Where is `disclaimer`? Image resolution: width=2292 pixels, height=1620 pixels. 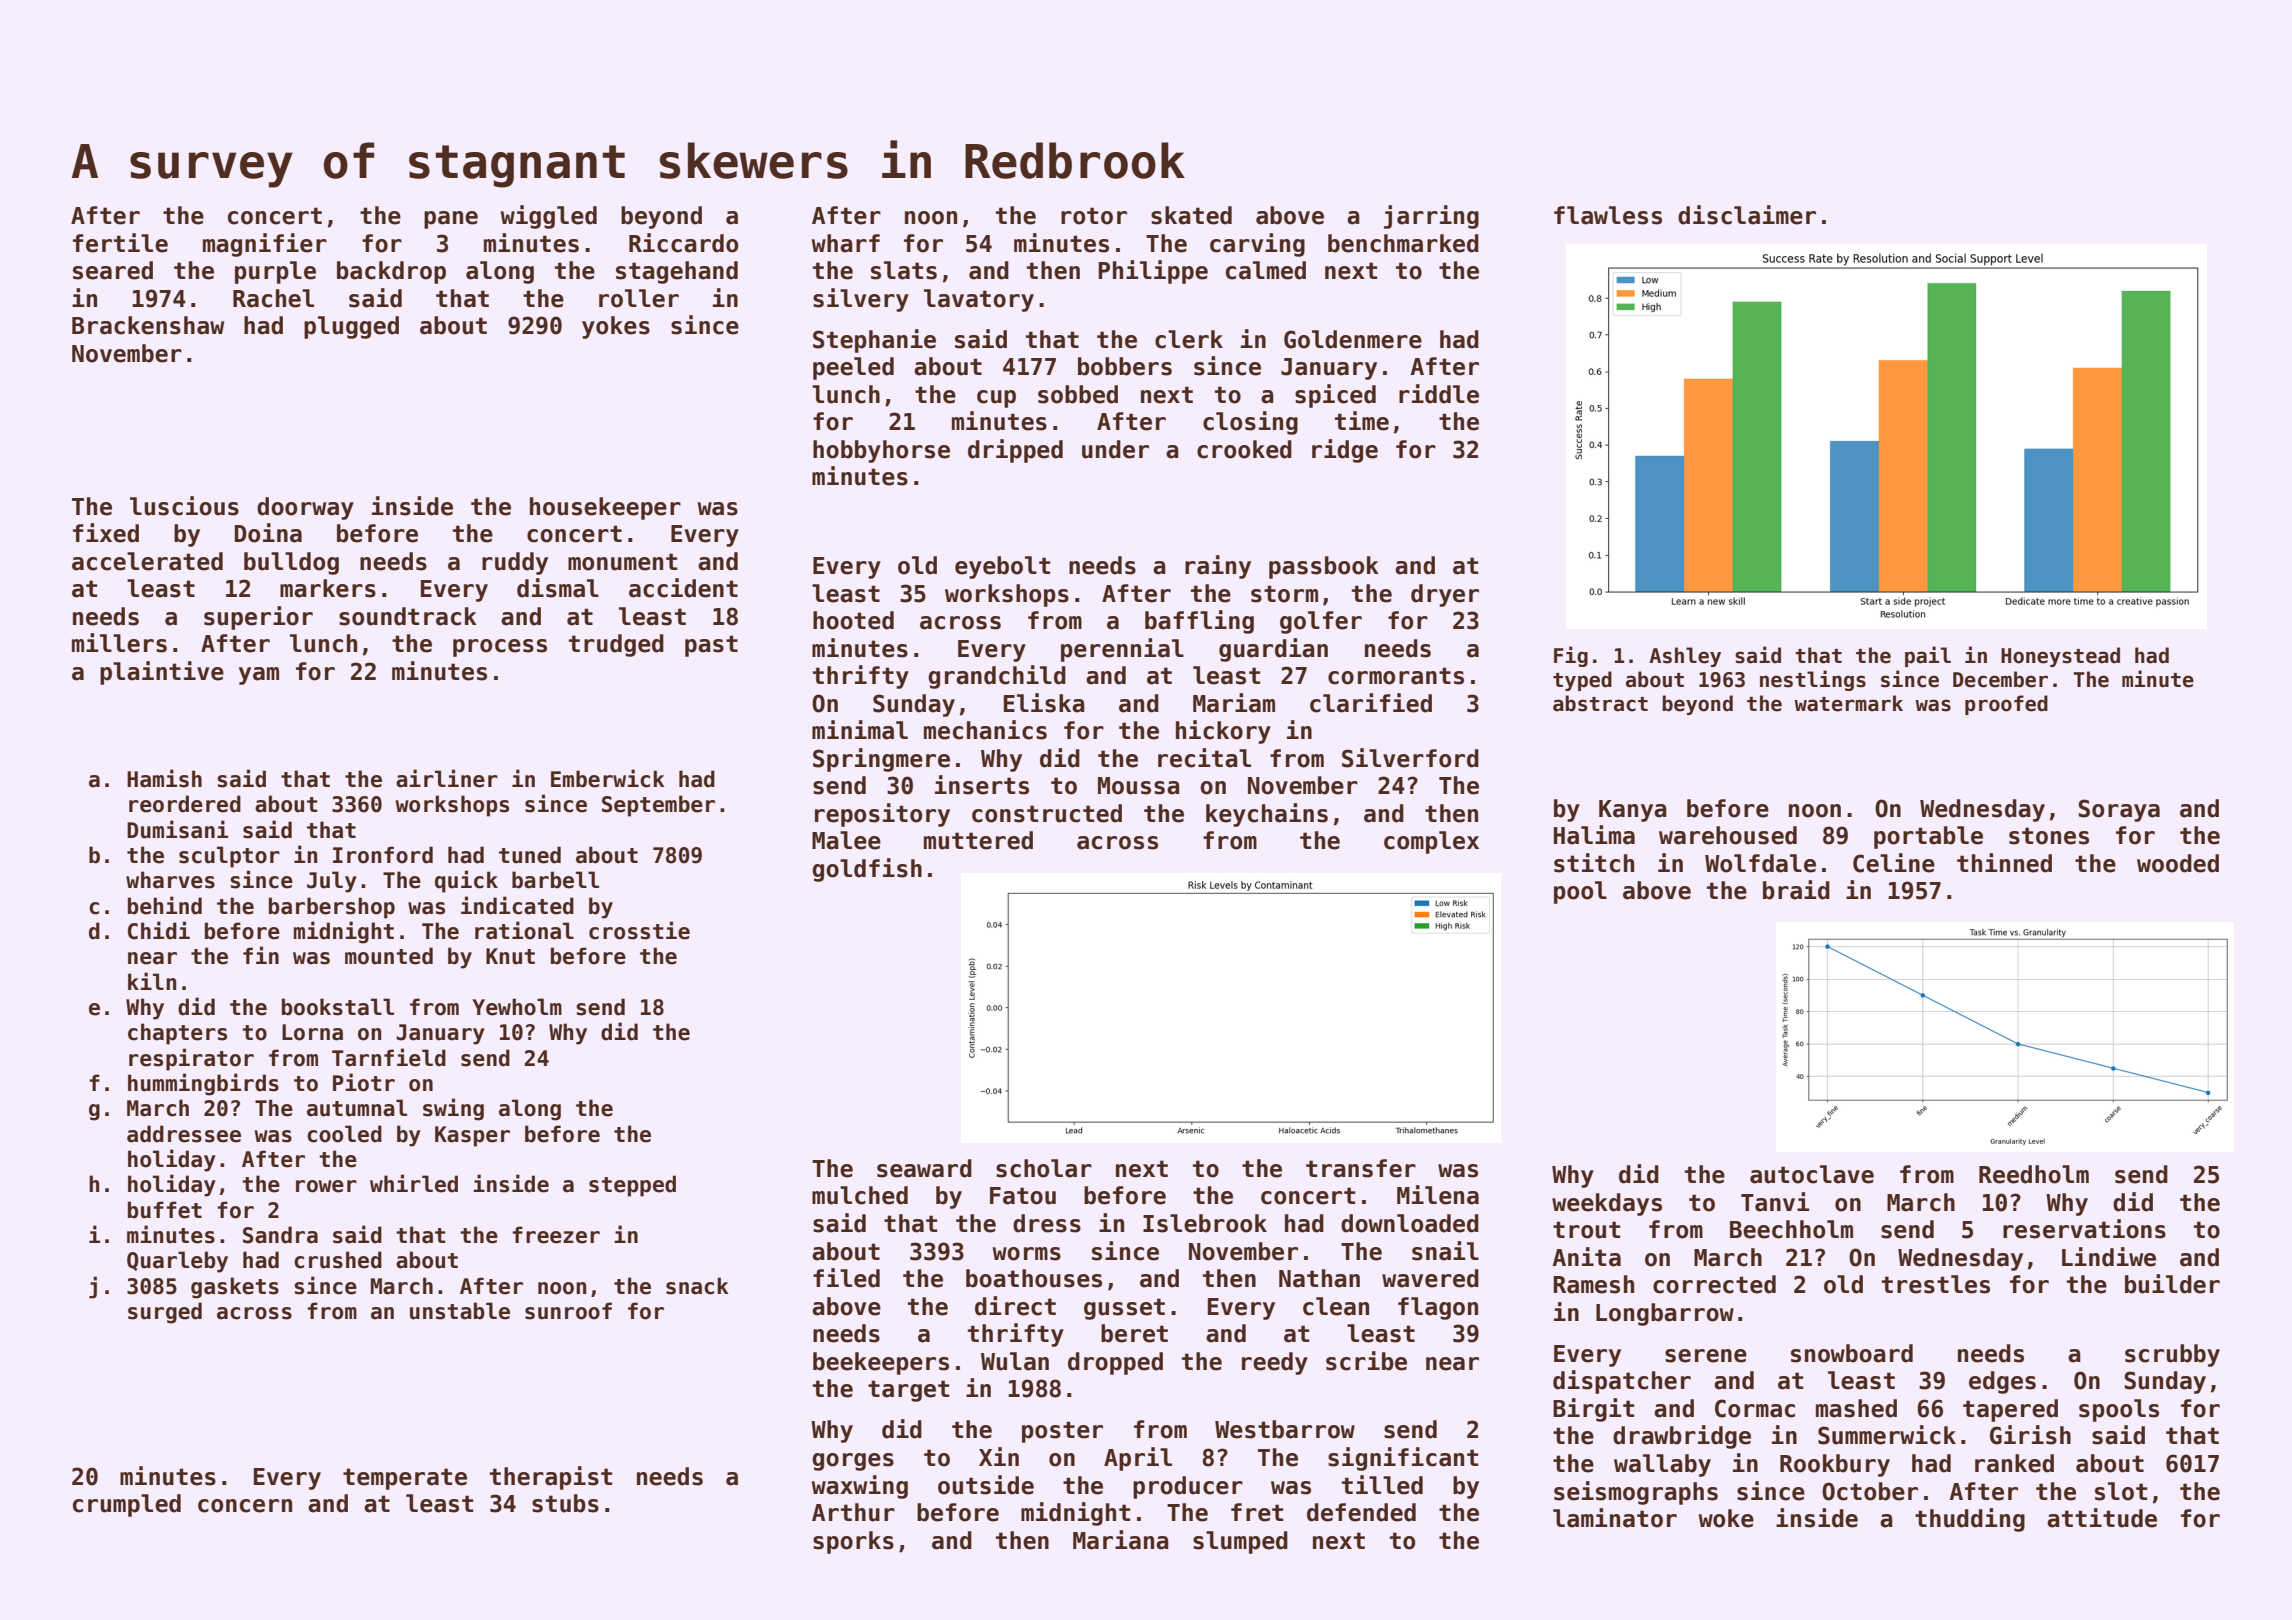
disclaimer is located at coordinates (1747, 215).
